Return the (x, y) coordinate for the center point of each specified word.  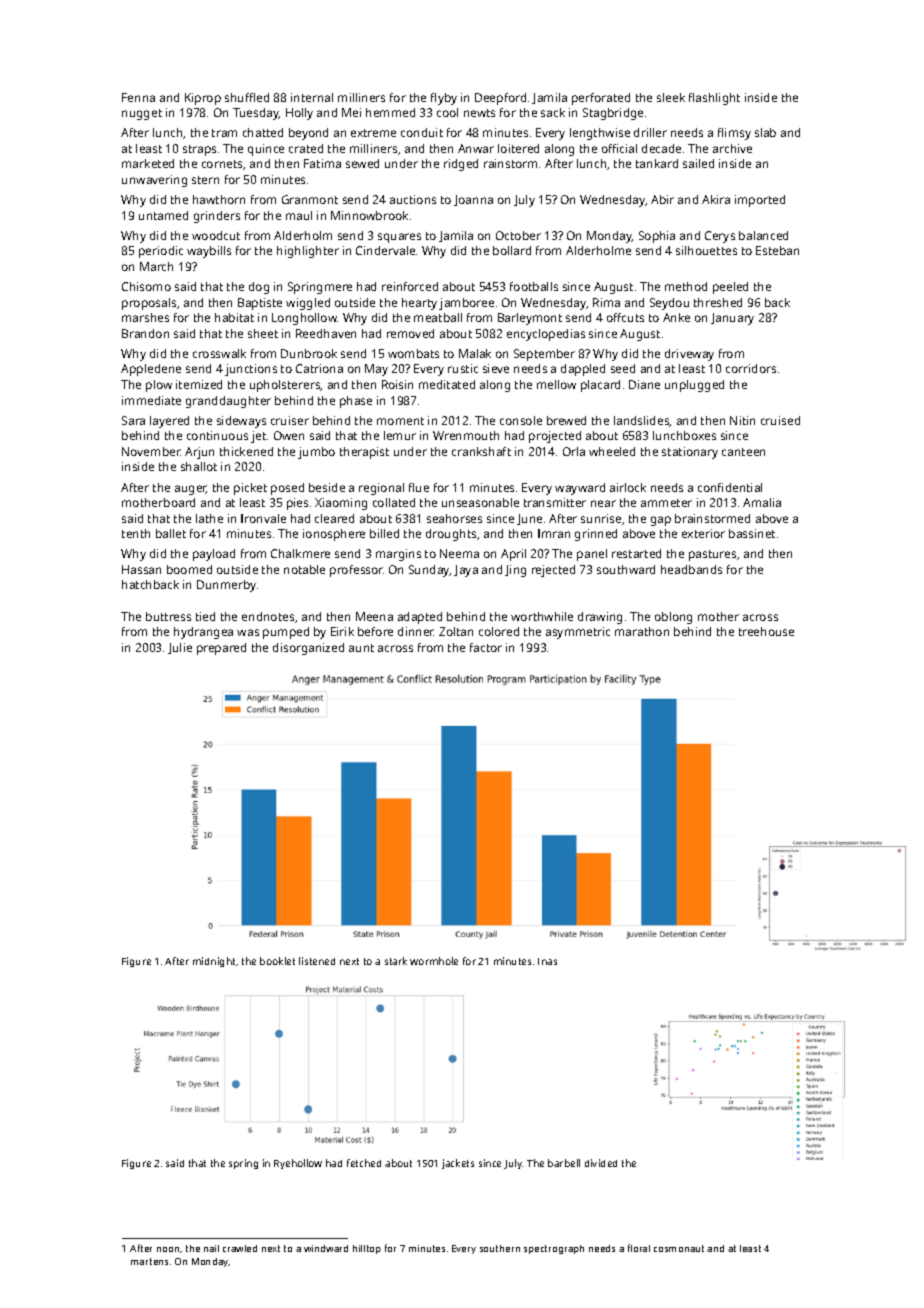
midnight (214, 962)
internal (312, 97)
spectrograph (554, 1249)
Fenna (138, 97)
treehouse (766, 631)
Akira (716, 199)
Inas (547, 961)
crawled (240, 1248)
